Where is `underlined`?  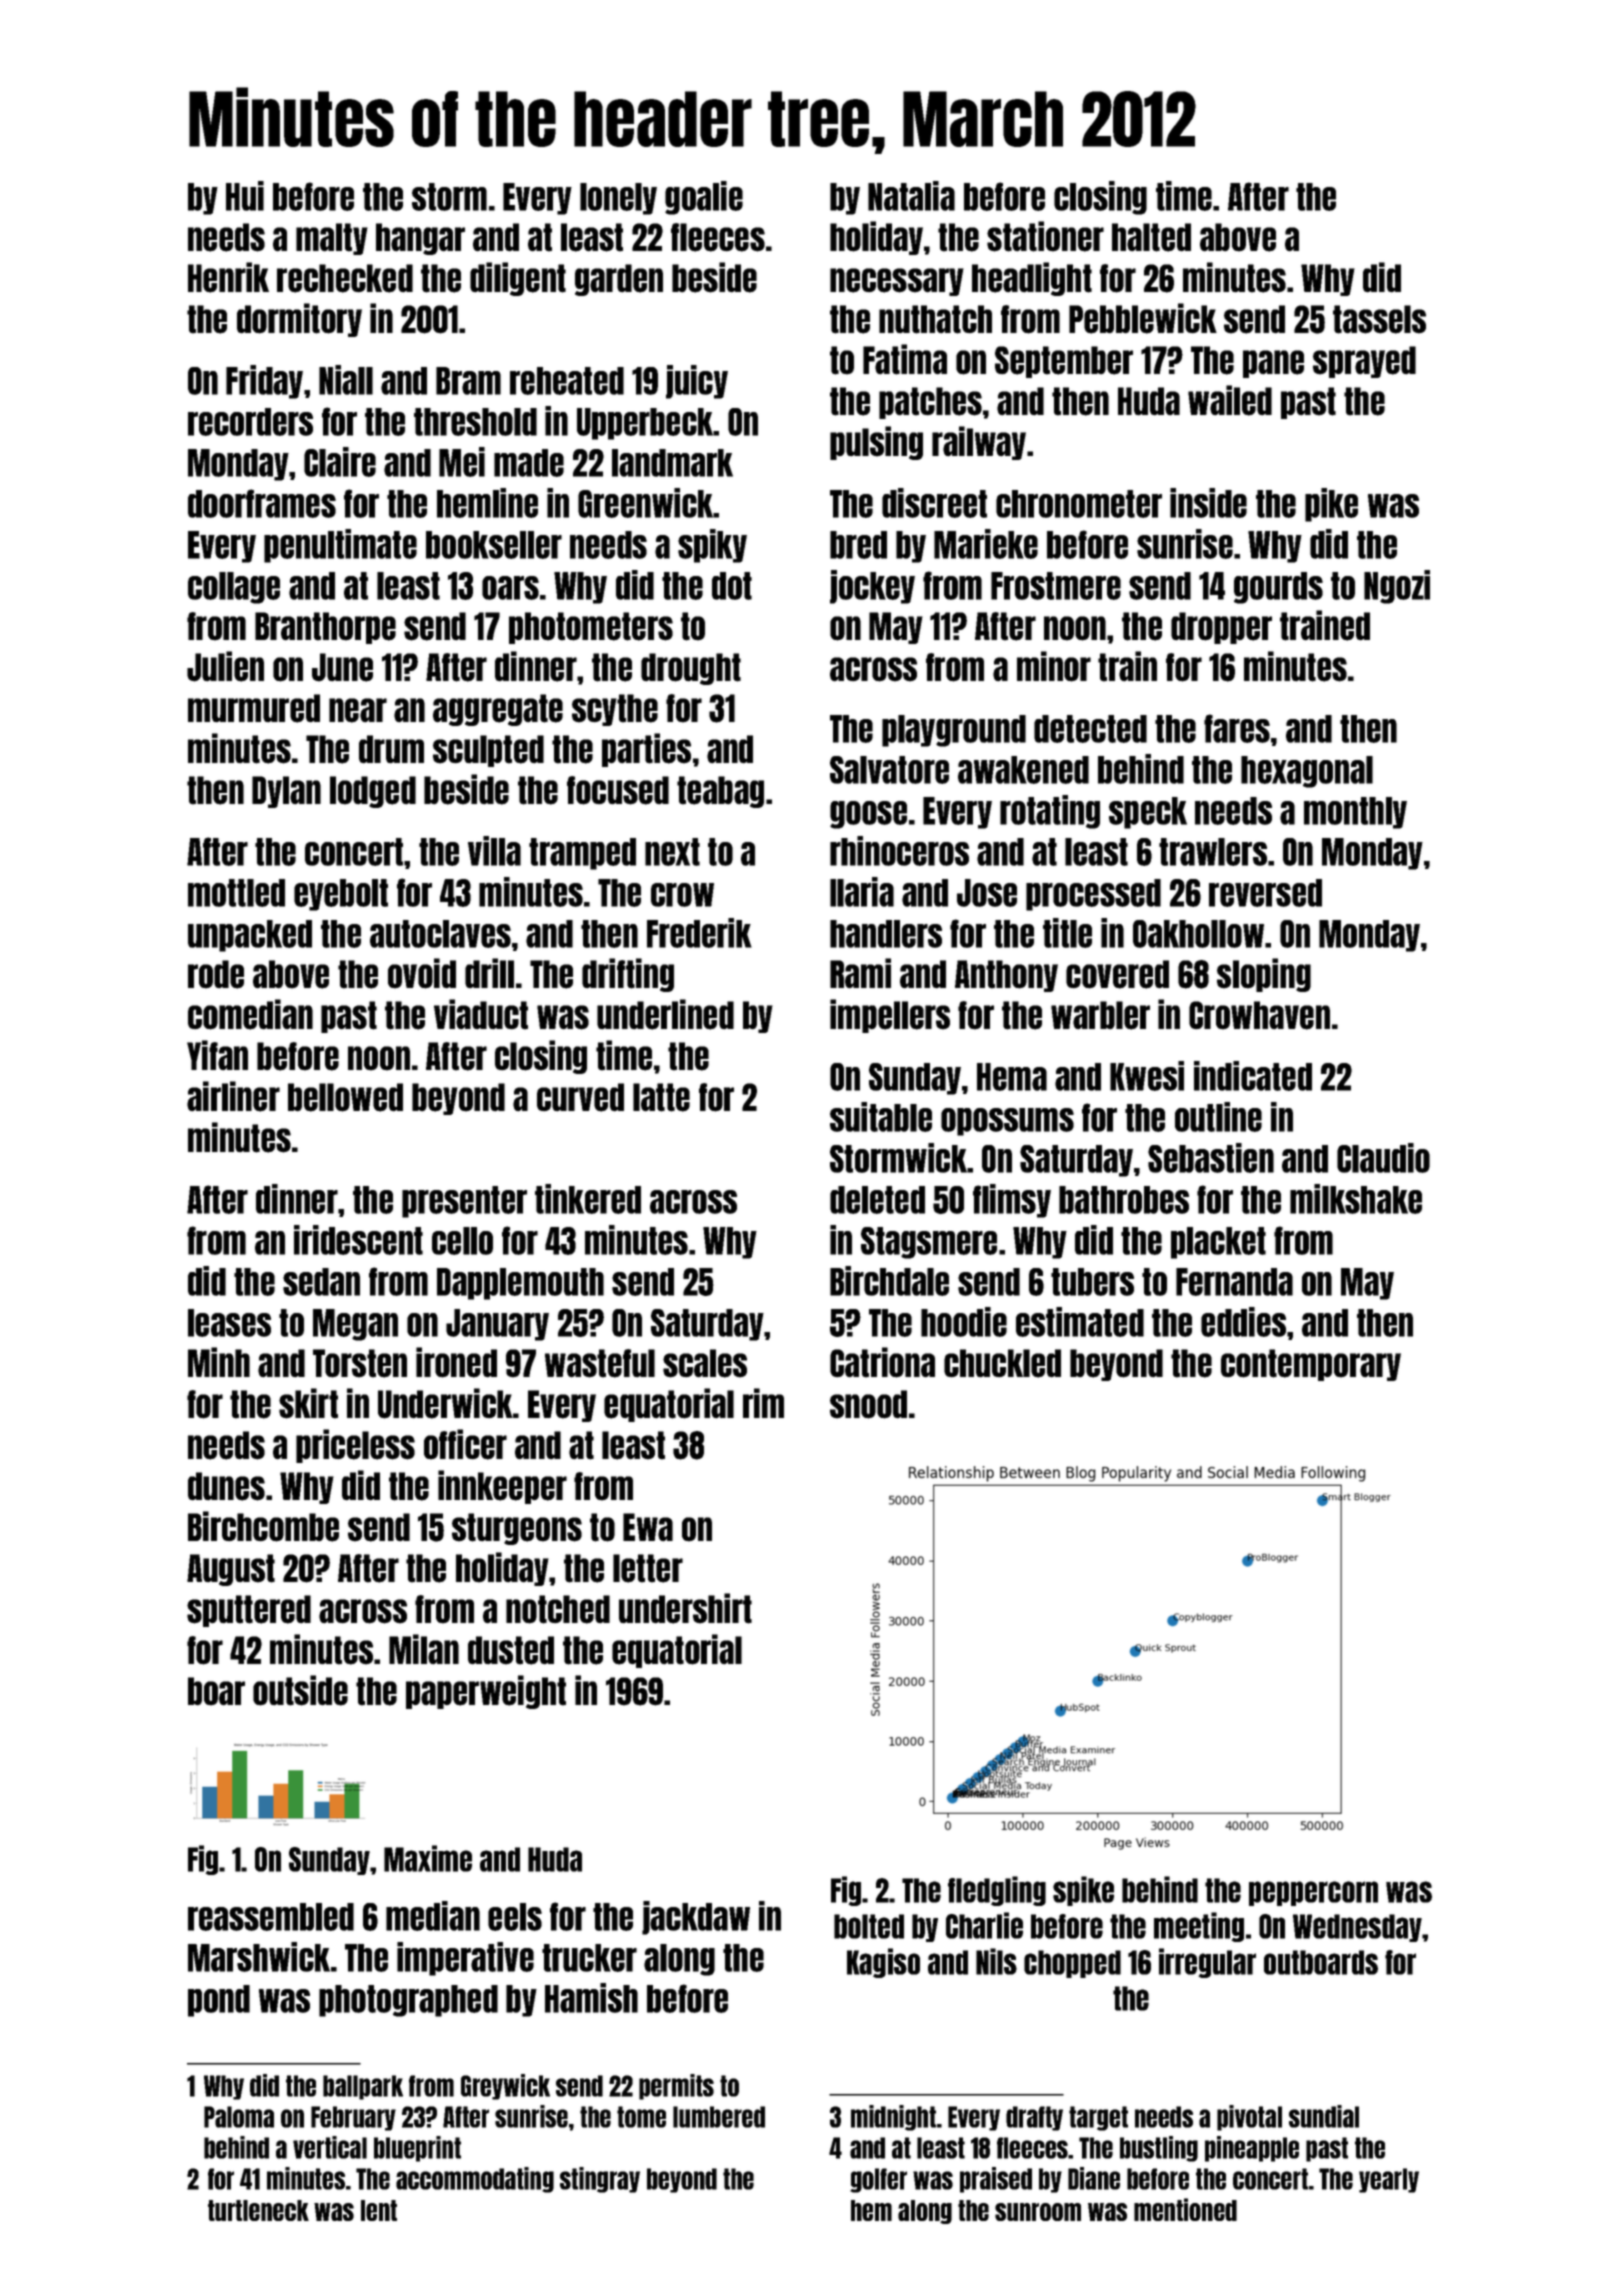 underlined is located at coordinates (665, 1014).
